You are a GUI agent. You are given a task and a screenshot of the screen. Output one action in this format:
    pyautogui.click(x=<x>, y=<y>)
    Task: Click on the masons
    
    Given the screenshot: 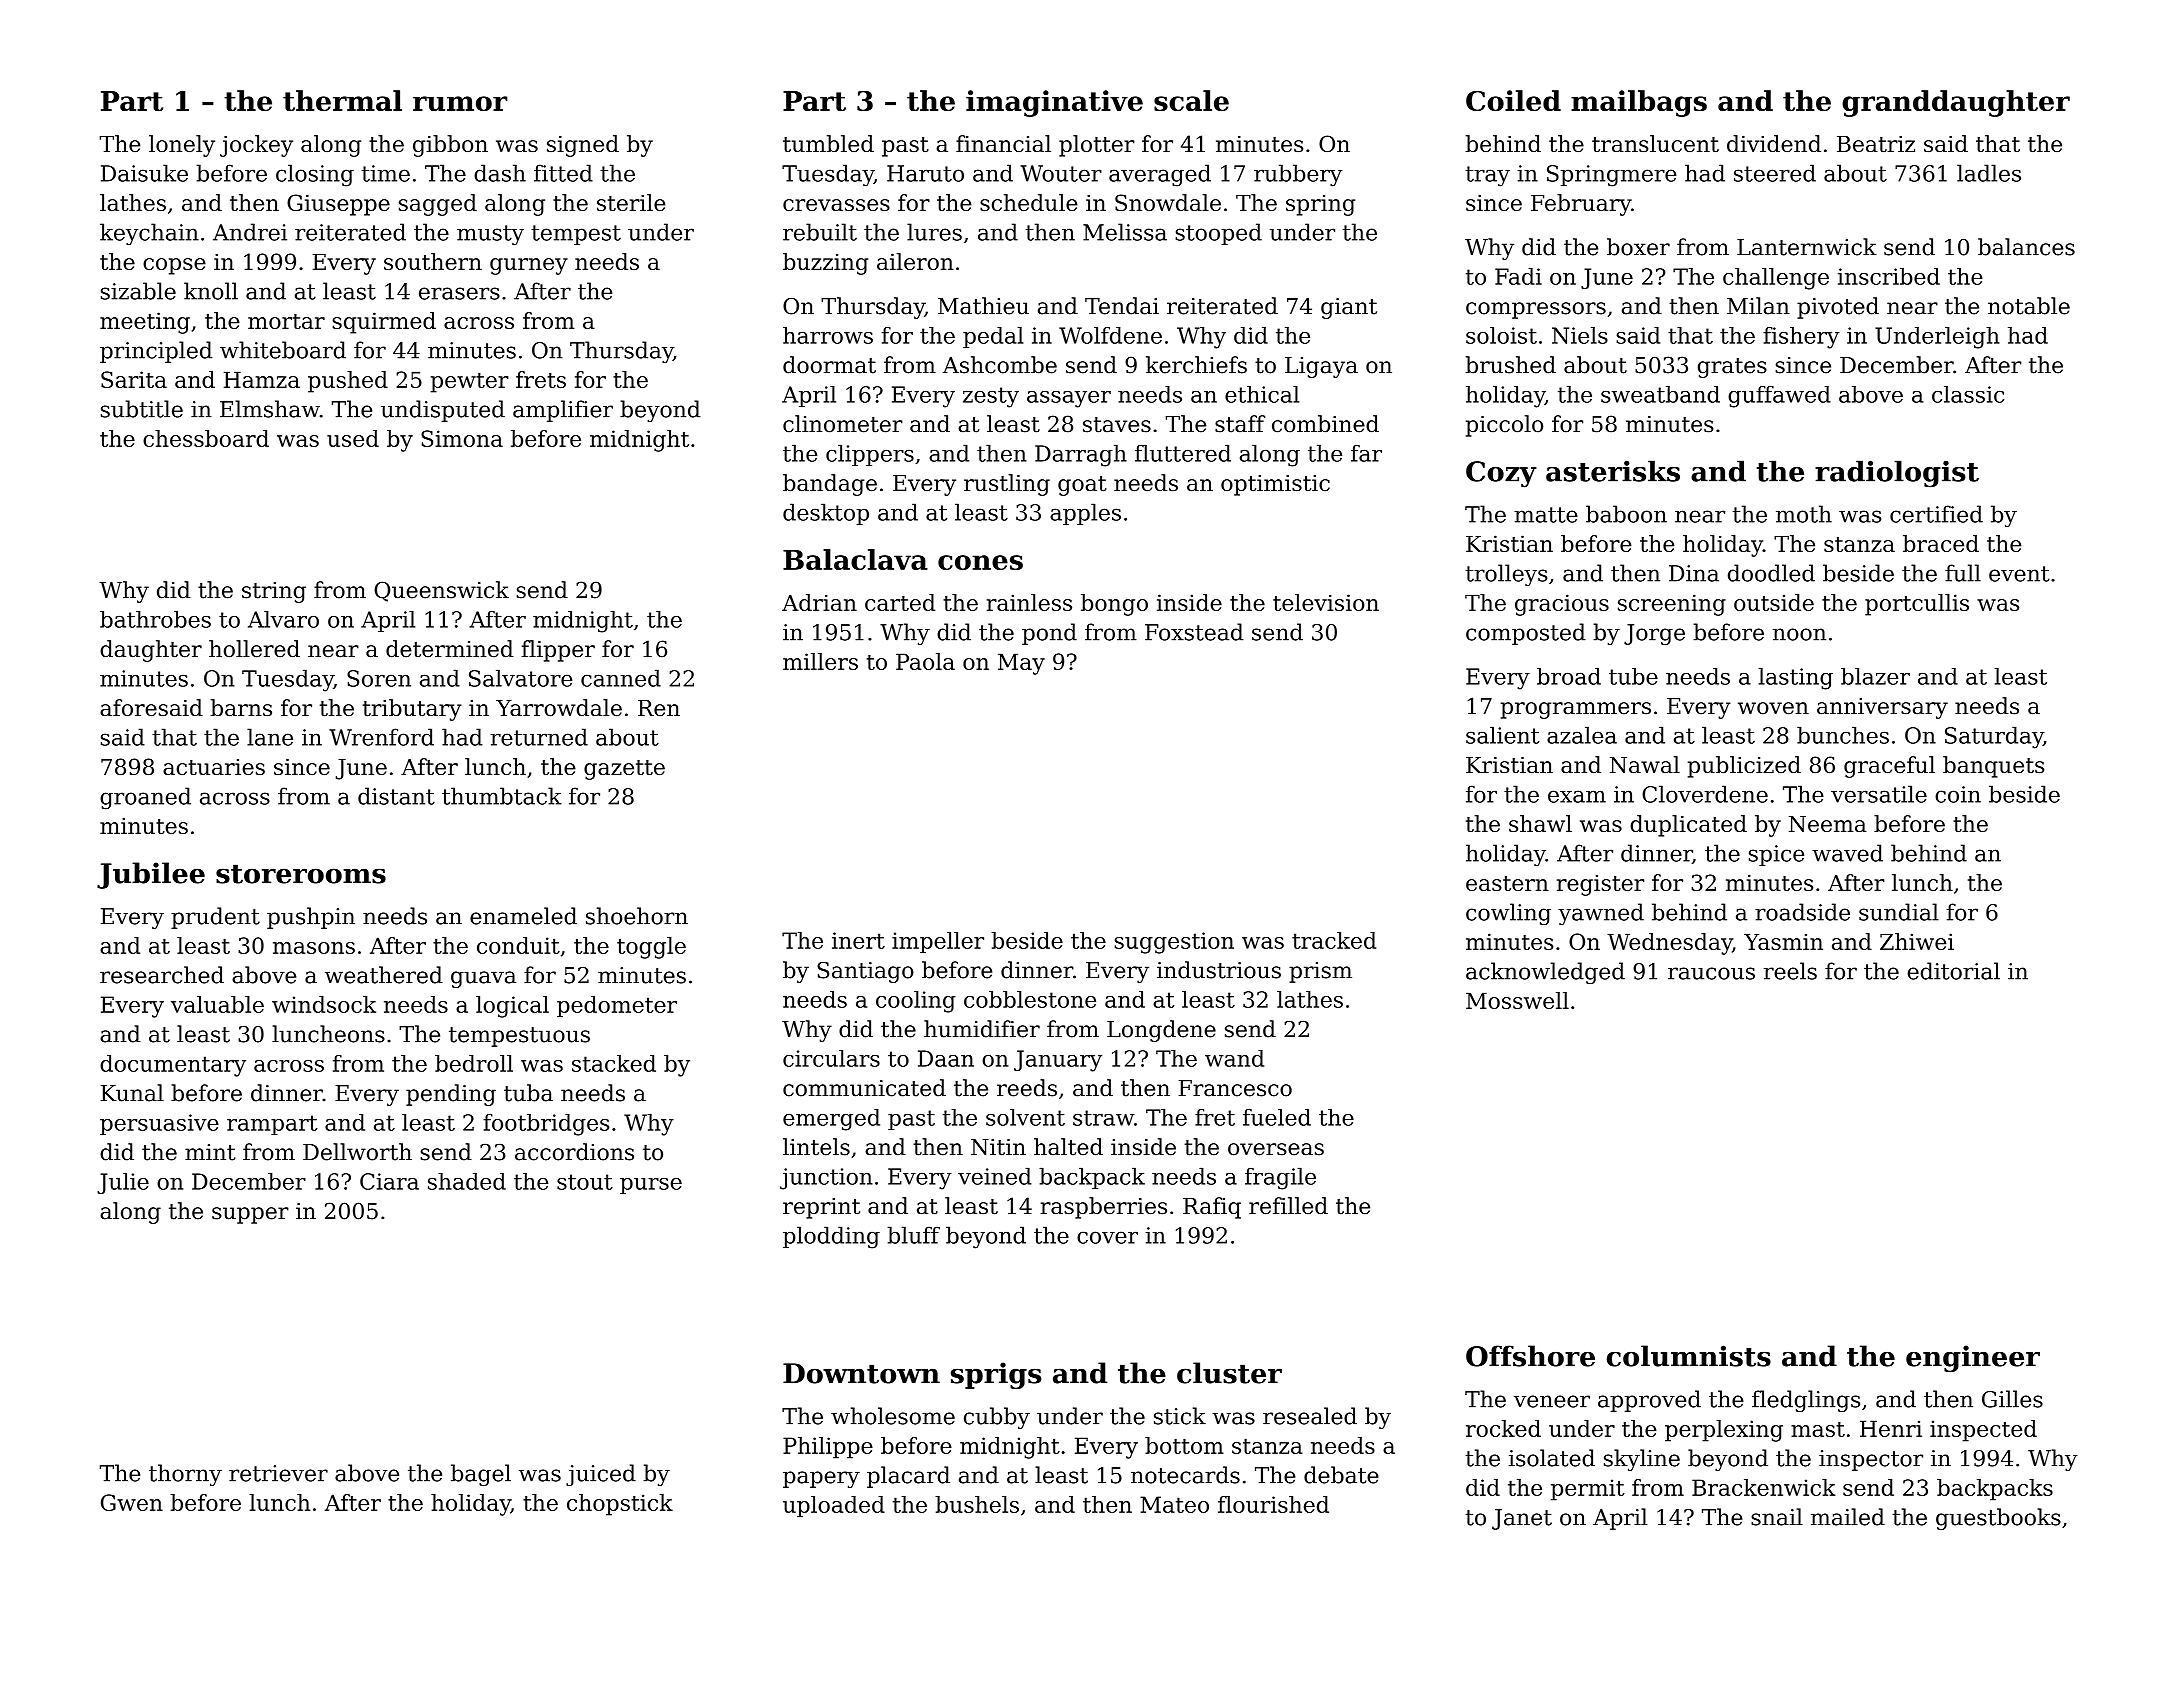 What is the action you would take?
    pyautogui.click(x=314, y=948)
